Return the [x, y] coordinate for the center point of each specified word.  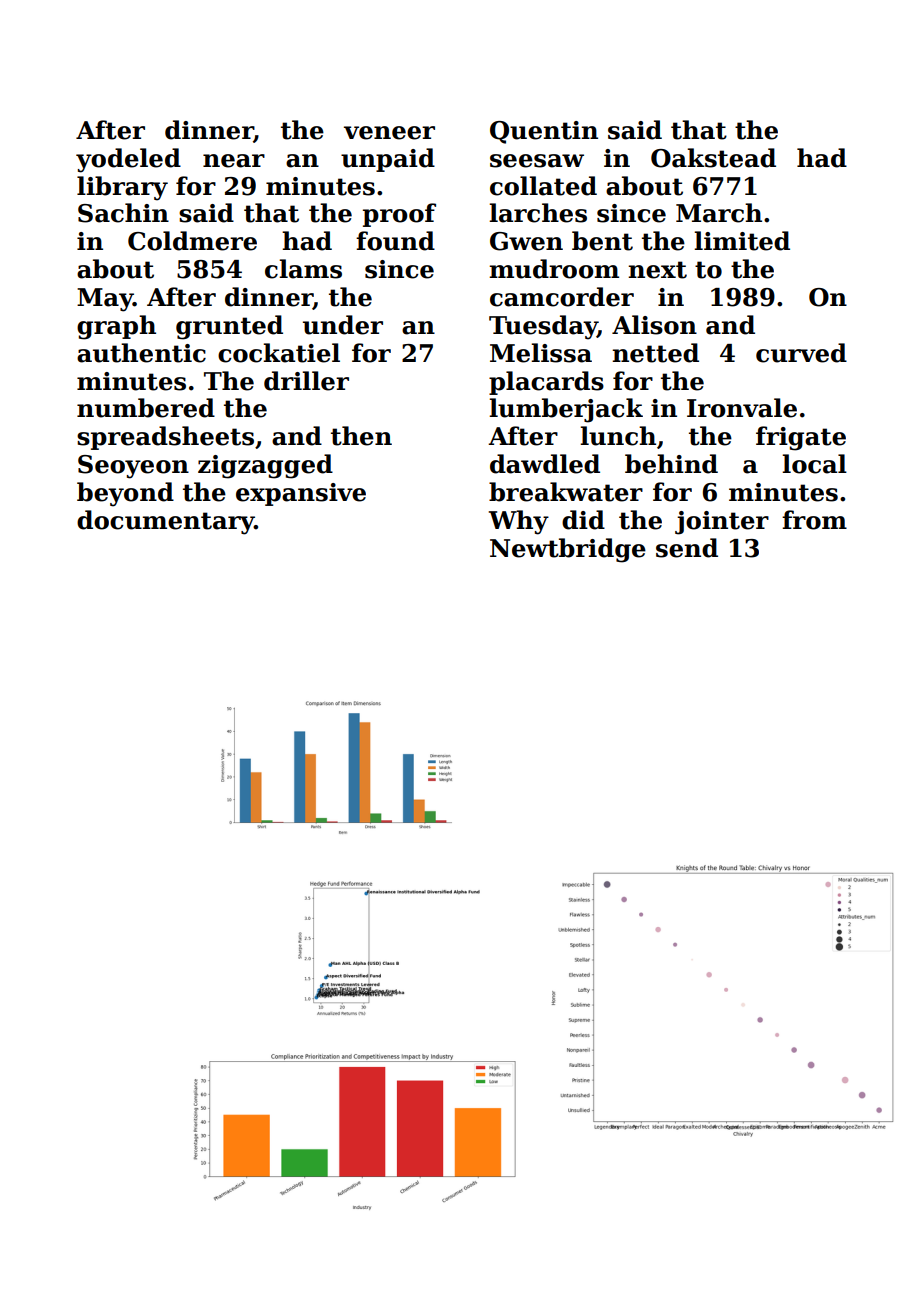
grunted [229, 327]
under [343, 325]
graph [116, 327]
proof [399, 215]
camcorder [562, 297]
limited [742, 241]
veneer [389, 133]
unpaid [388, 160]
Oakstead [713, 158]
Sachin [123, 213]
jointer [722, 523]
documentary [165, 522]
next [657, 270]
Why [519, 522]
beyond [125, 494]
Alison [654, 325]
